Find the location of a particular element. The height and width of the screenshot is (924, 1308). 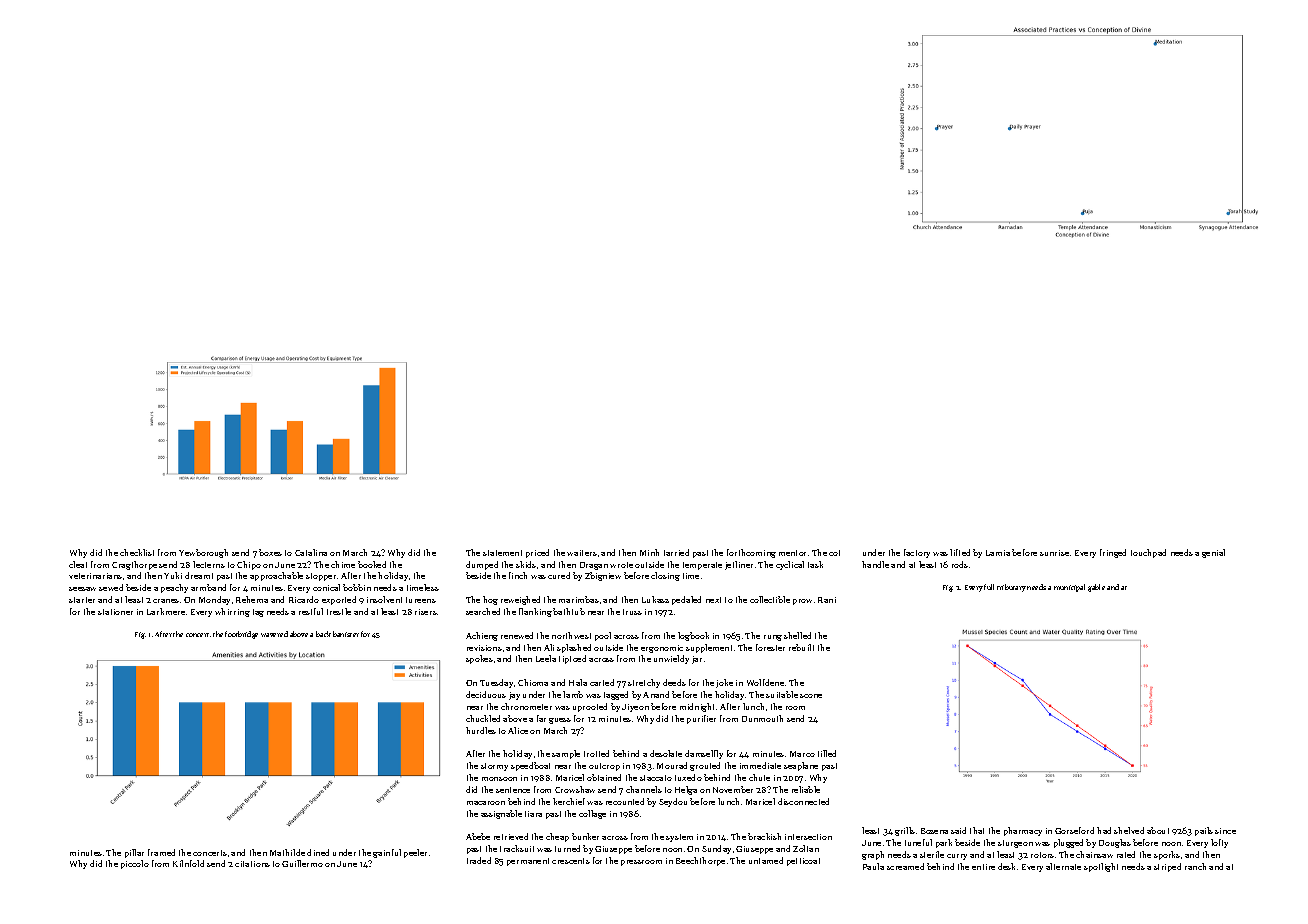

whirring is located at coordinates (232, 612).
